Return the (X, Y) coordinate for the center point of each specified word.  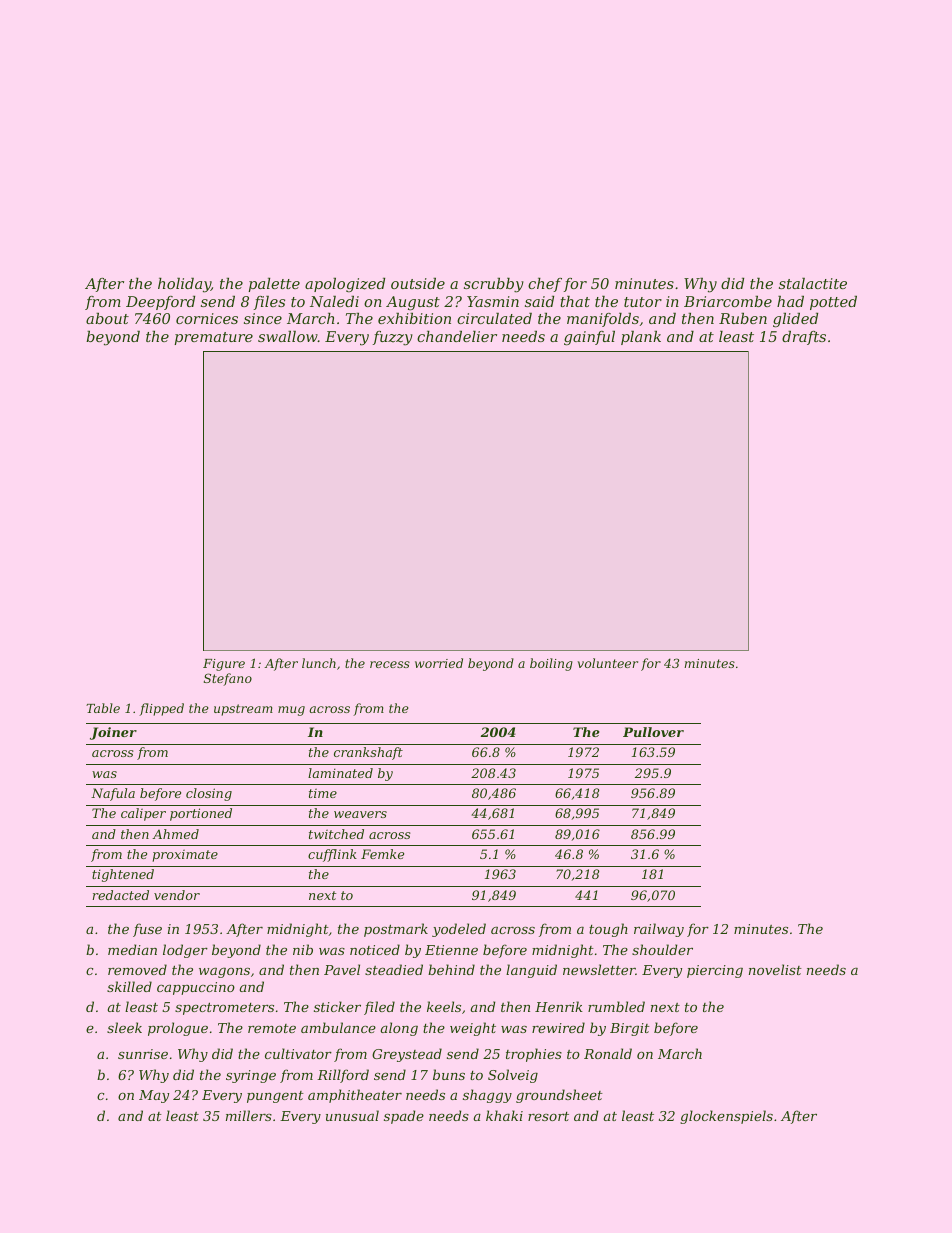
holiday (184, 285)
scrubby (494, 285)
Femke (382, 854)
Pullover (653, 732)
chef (545, 285)
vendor (177, 895)
